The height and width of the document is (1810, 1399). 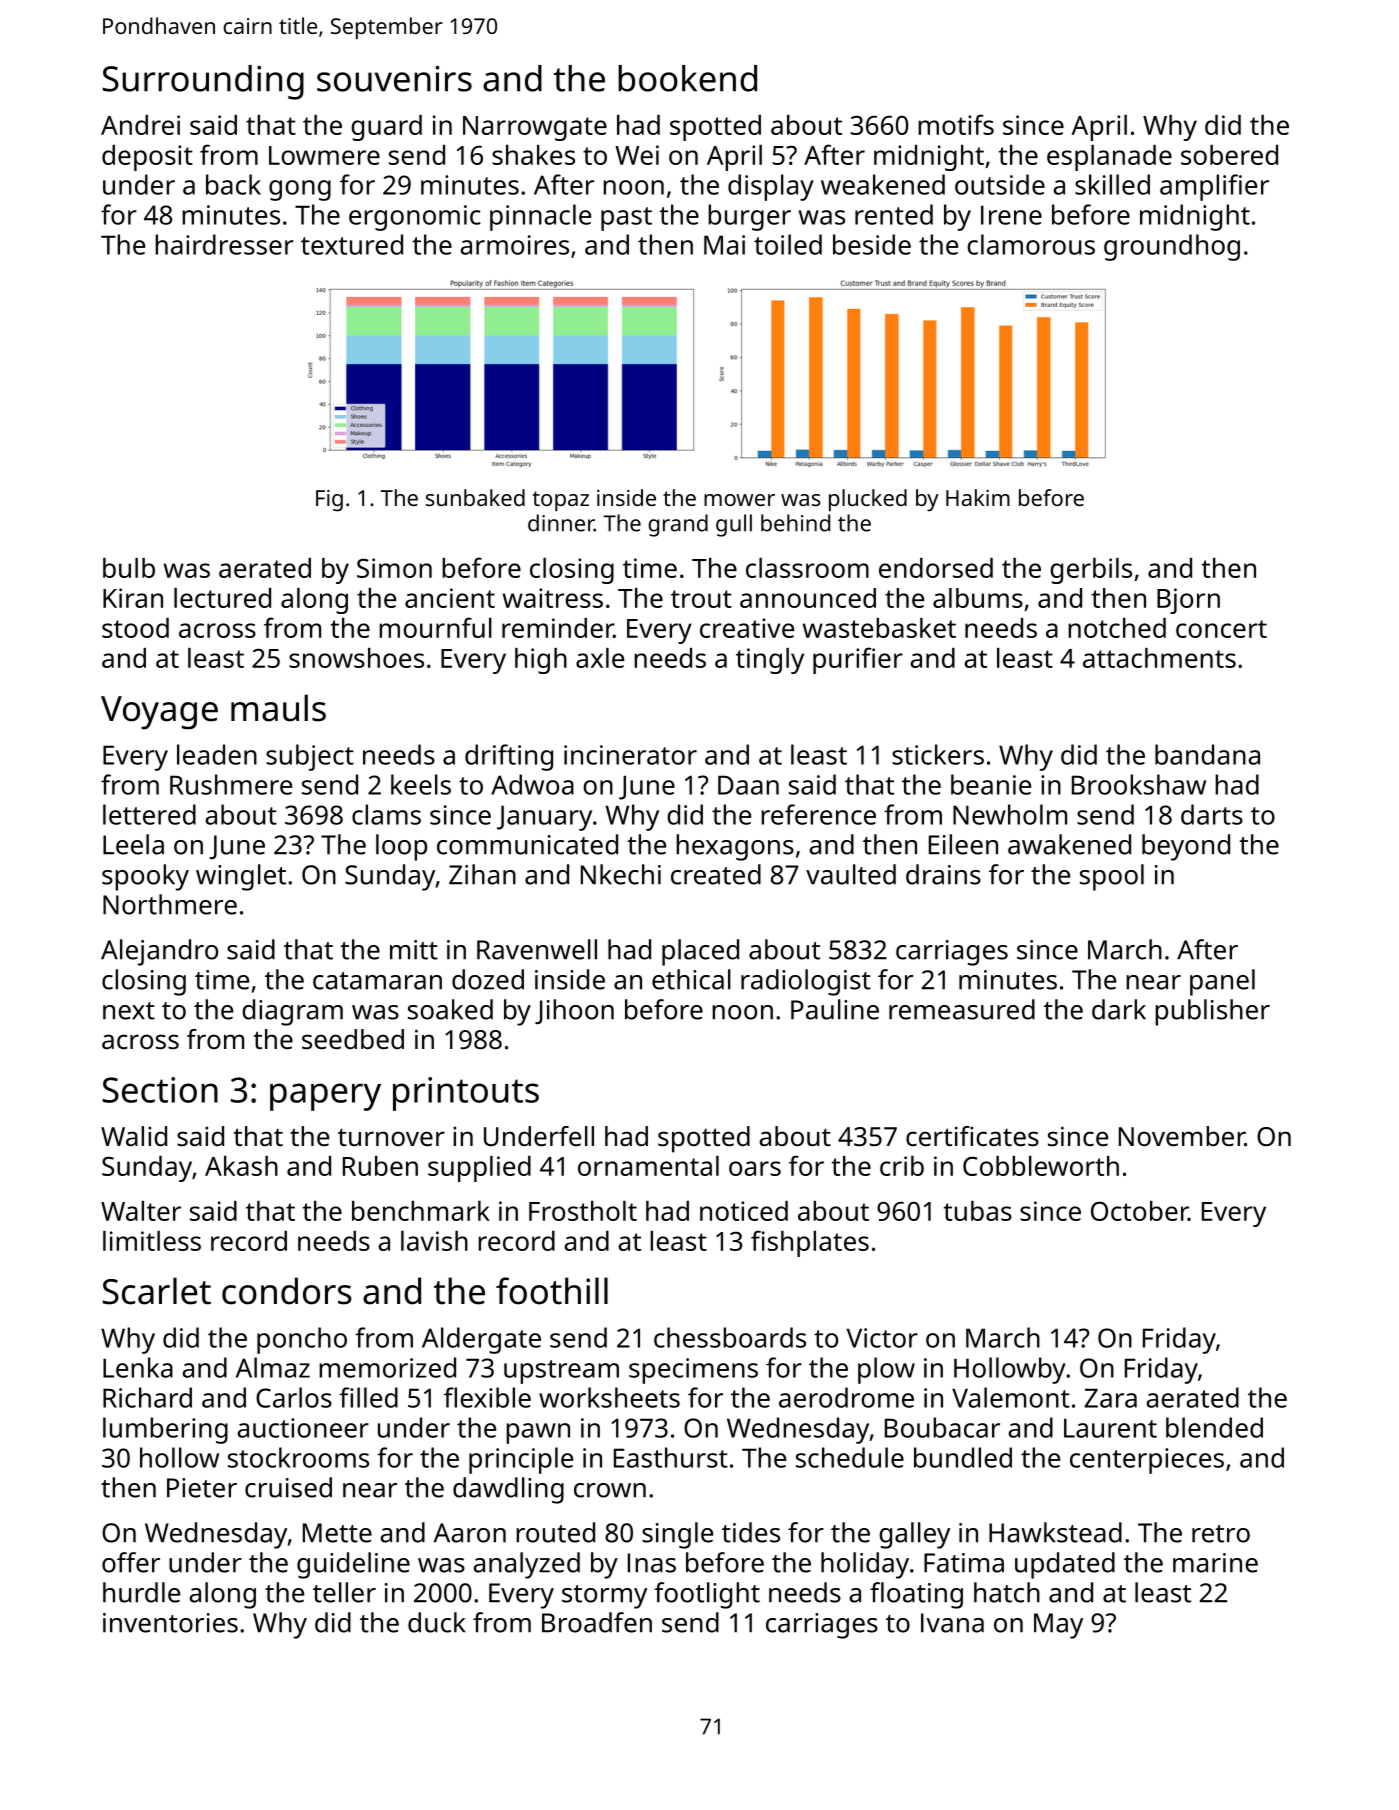 What do you see at coordinates (436, 1622) in the document?
I see `duck` at bounding box center [436, 1622].
